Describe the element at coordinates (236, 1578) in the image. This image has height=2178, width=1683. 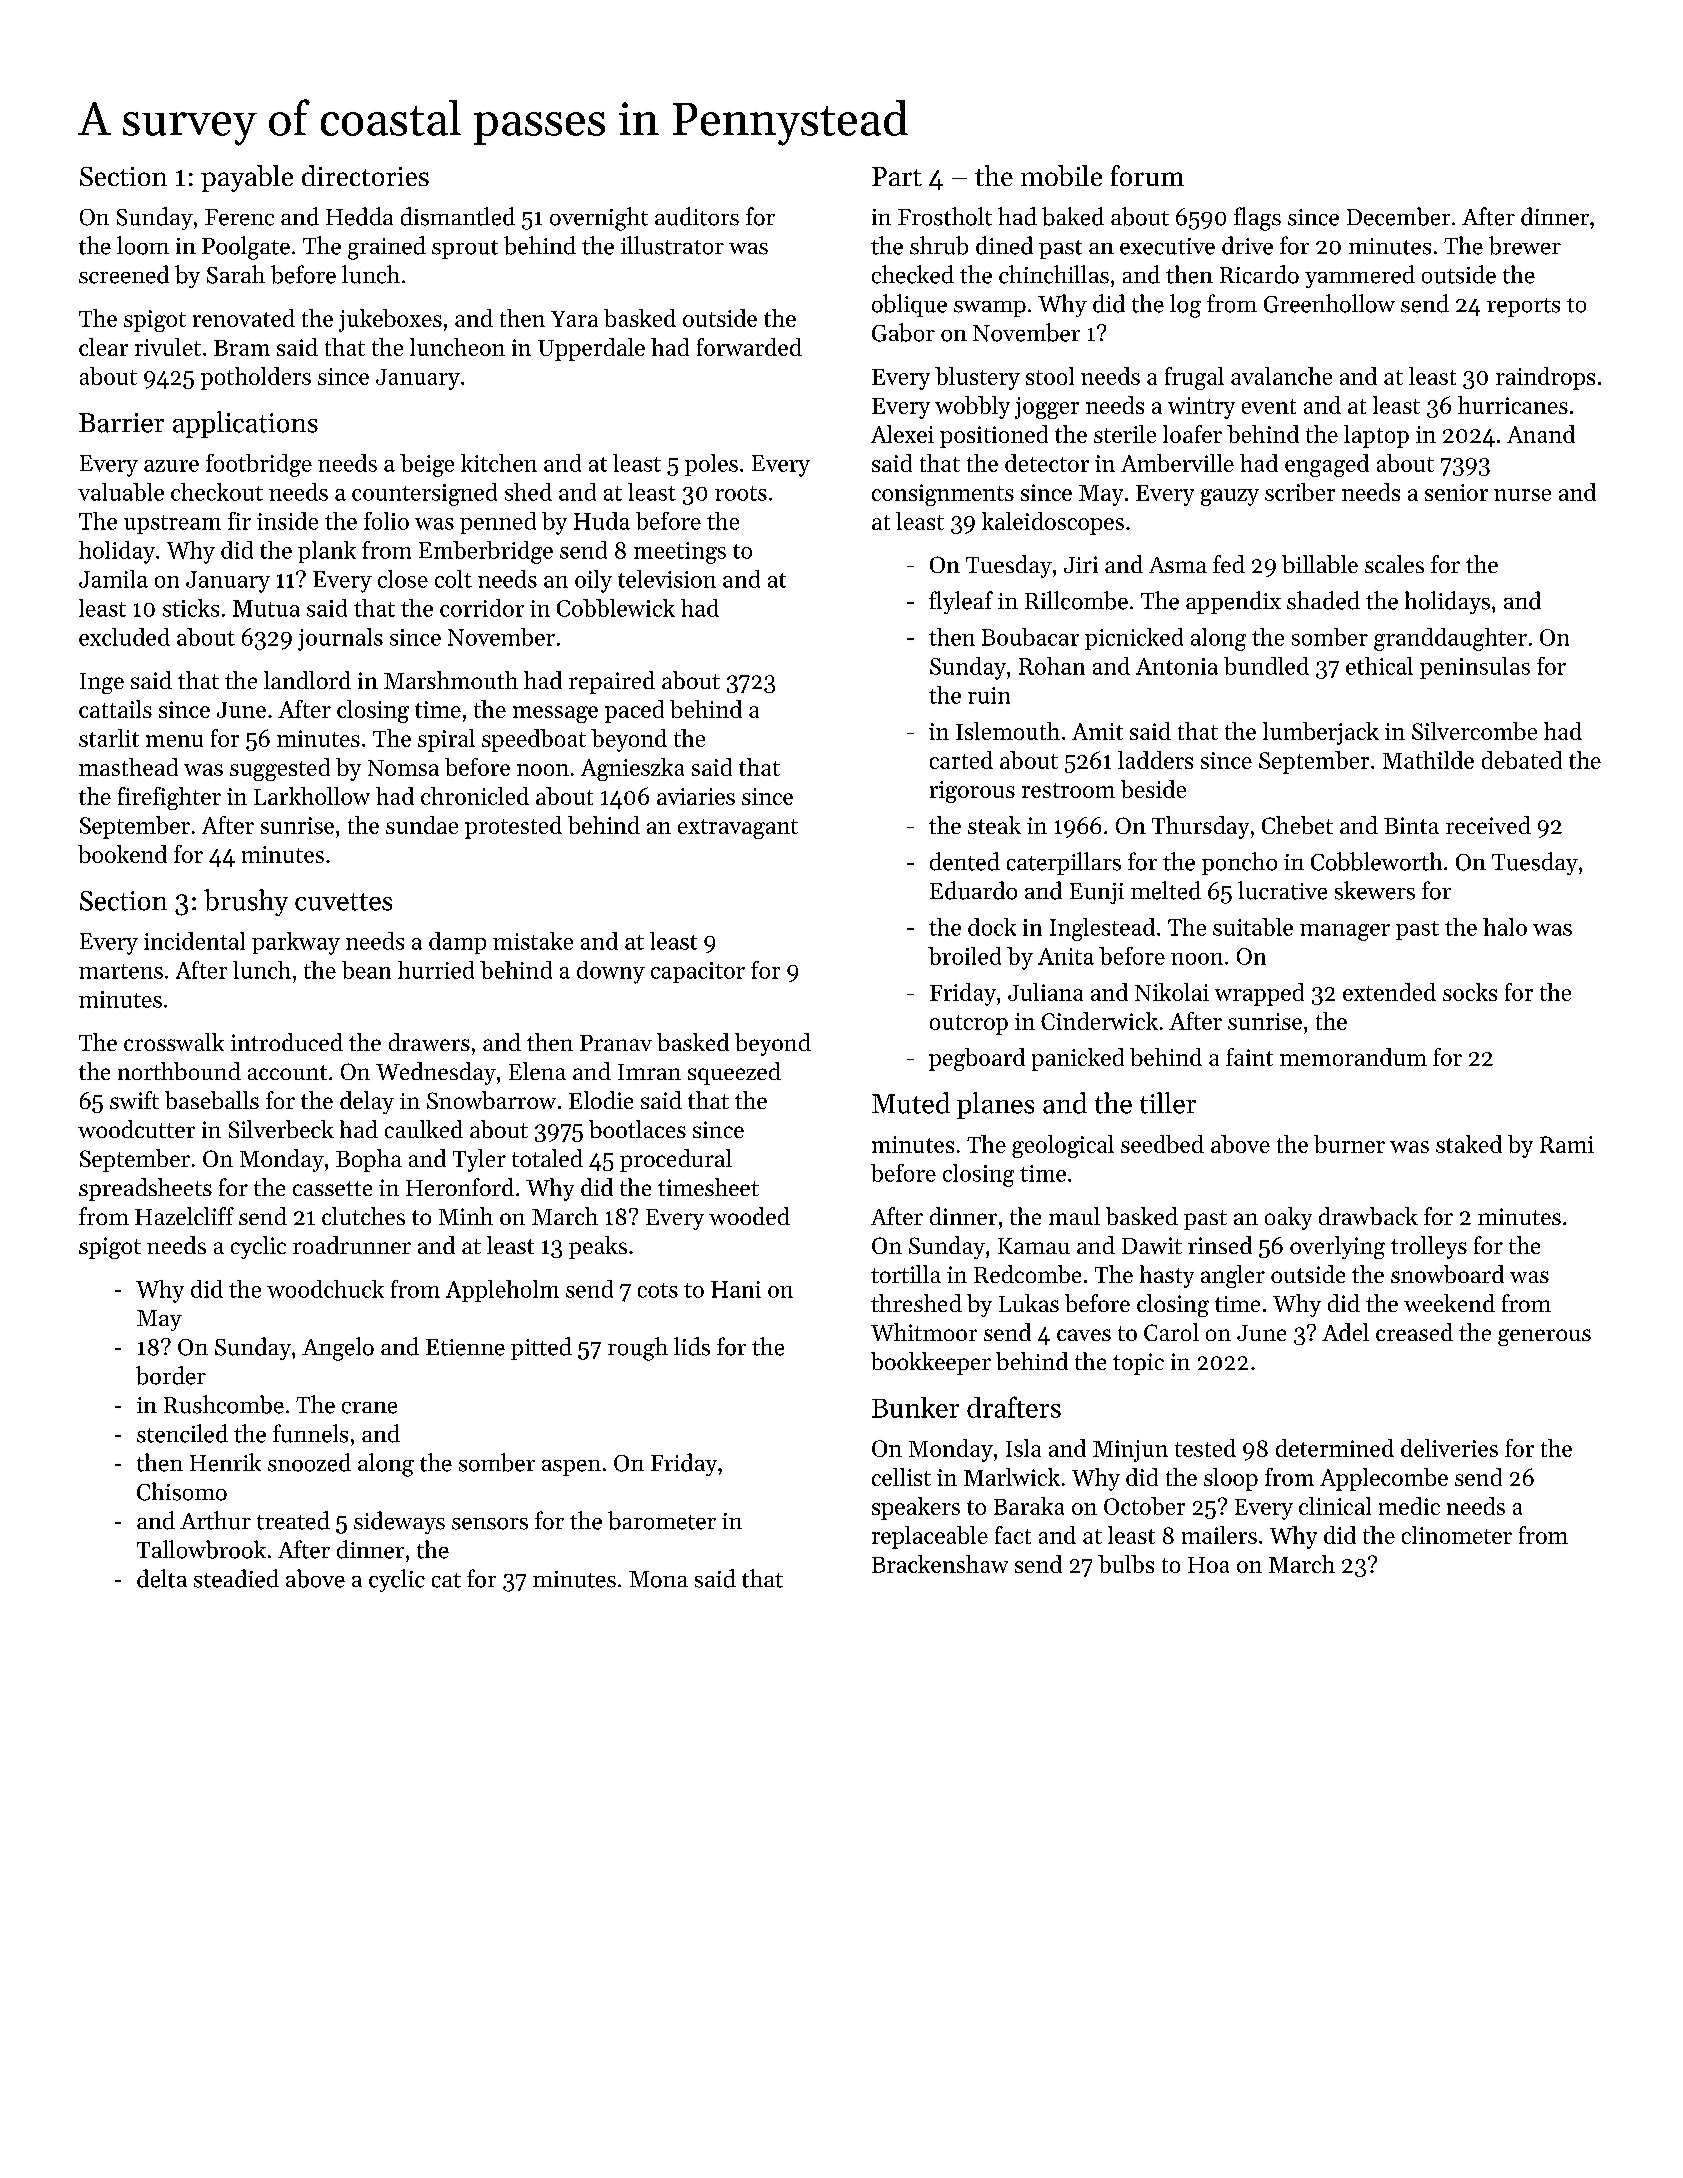
I see `steadied` at that location.
